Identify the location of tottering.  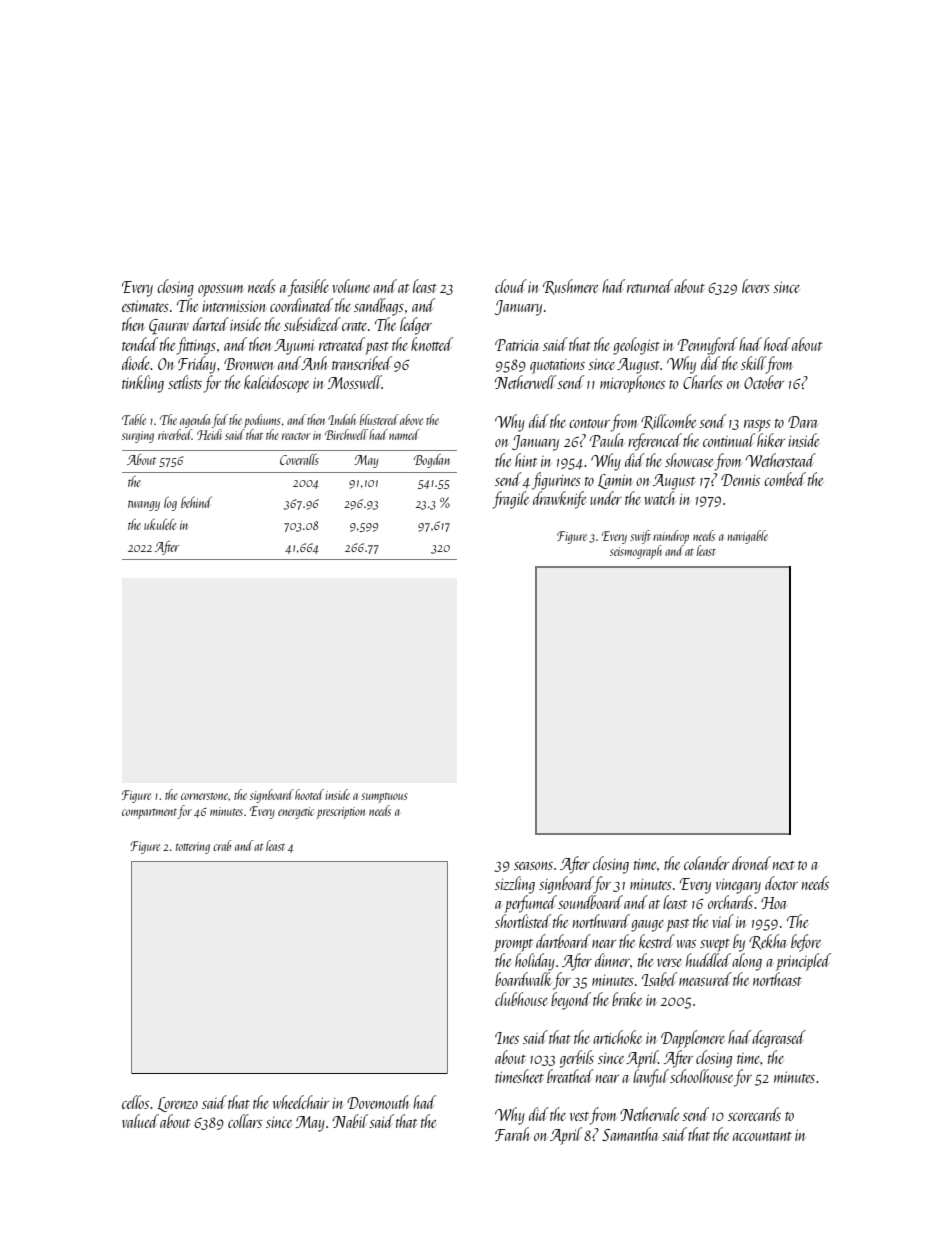
(193, 848).
